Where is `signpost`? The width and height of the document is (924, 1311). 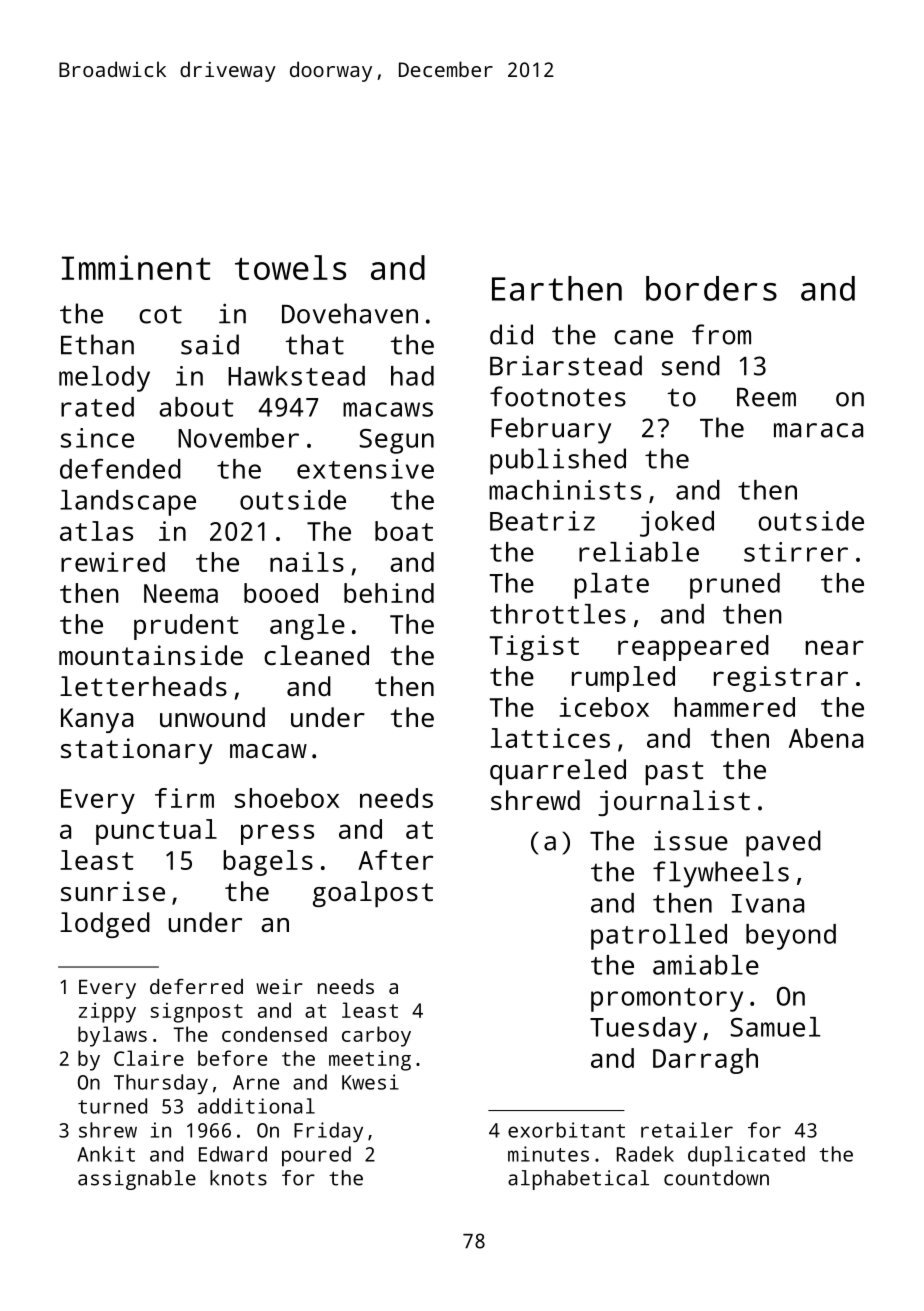 signpost is located at coordinates (196, 1013).
